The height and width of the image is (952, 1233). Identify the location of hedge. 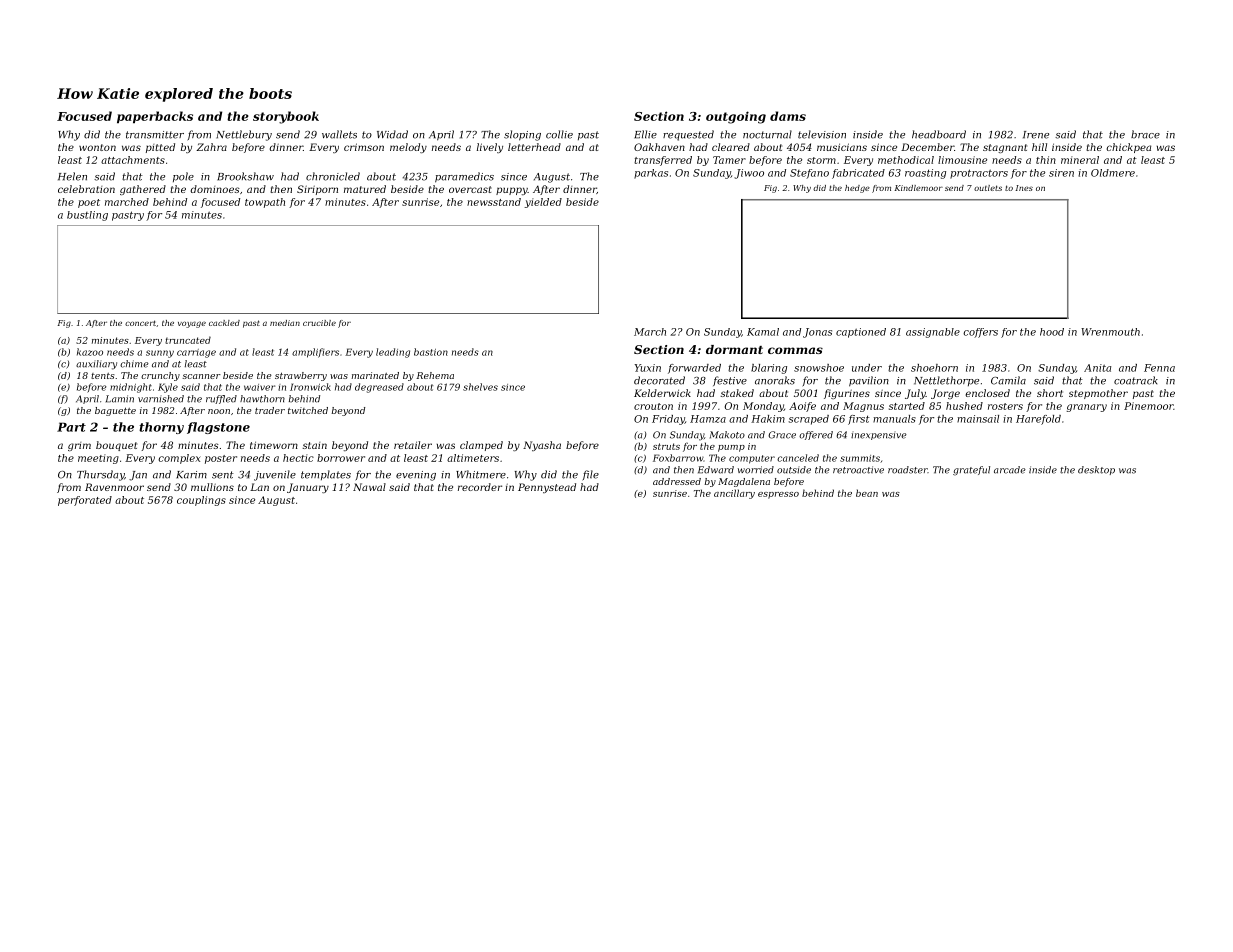
(857, 189).
